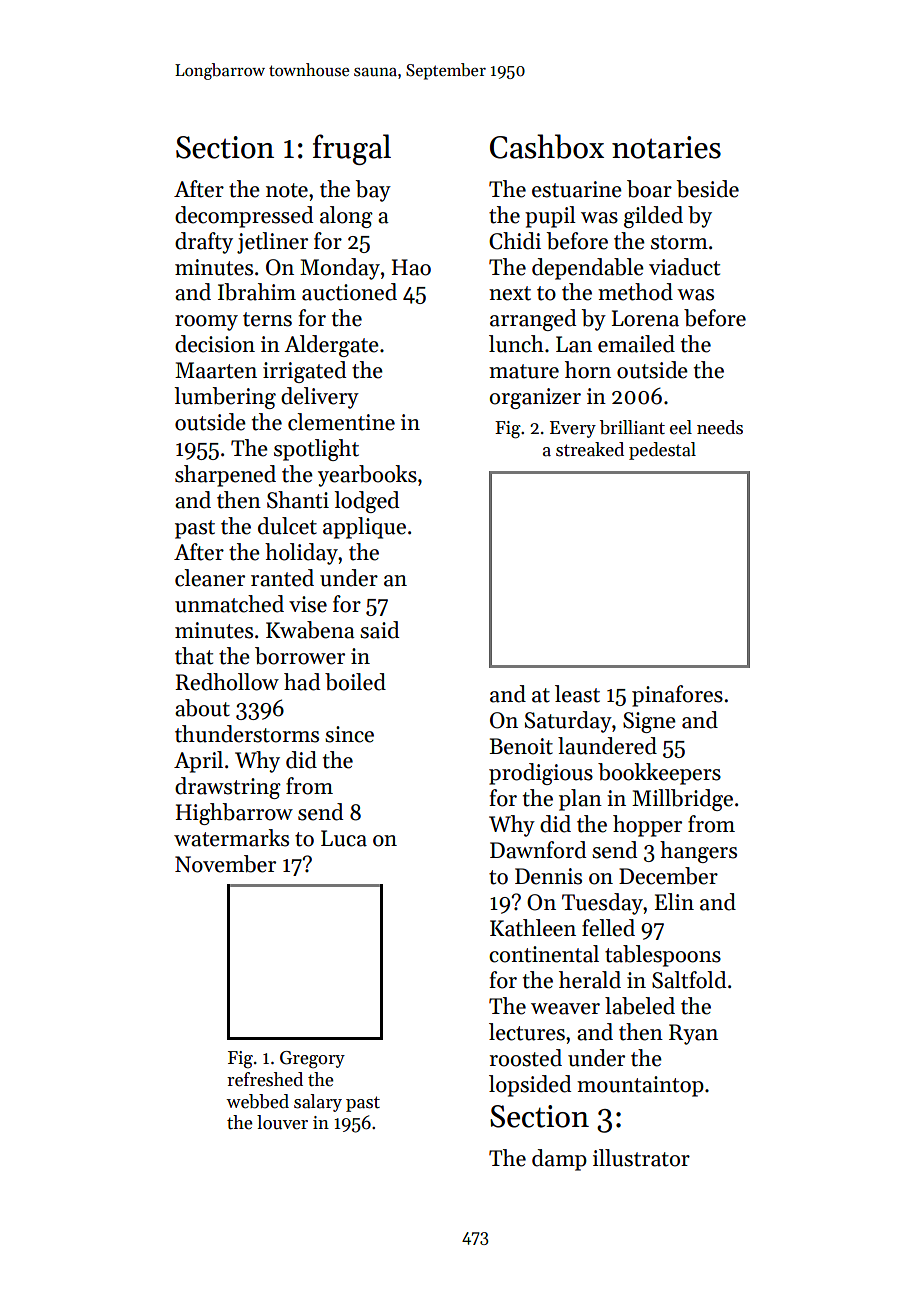 The image size is (924, 1311). What do you see at coordinates (530, 1086) in the screenshot?
I see `lopsided` at bounding box center [530, 1086].
